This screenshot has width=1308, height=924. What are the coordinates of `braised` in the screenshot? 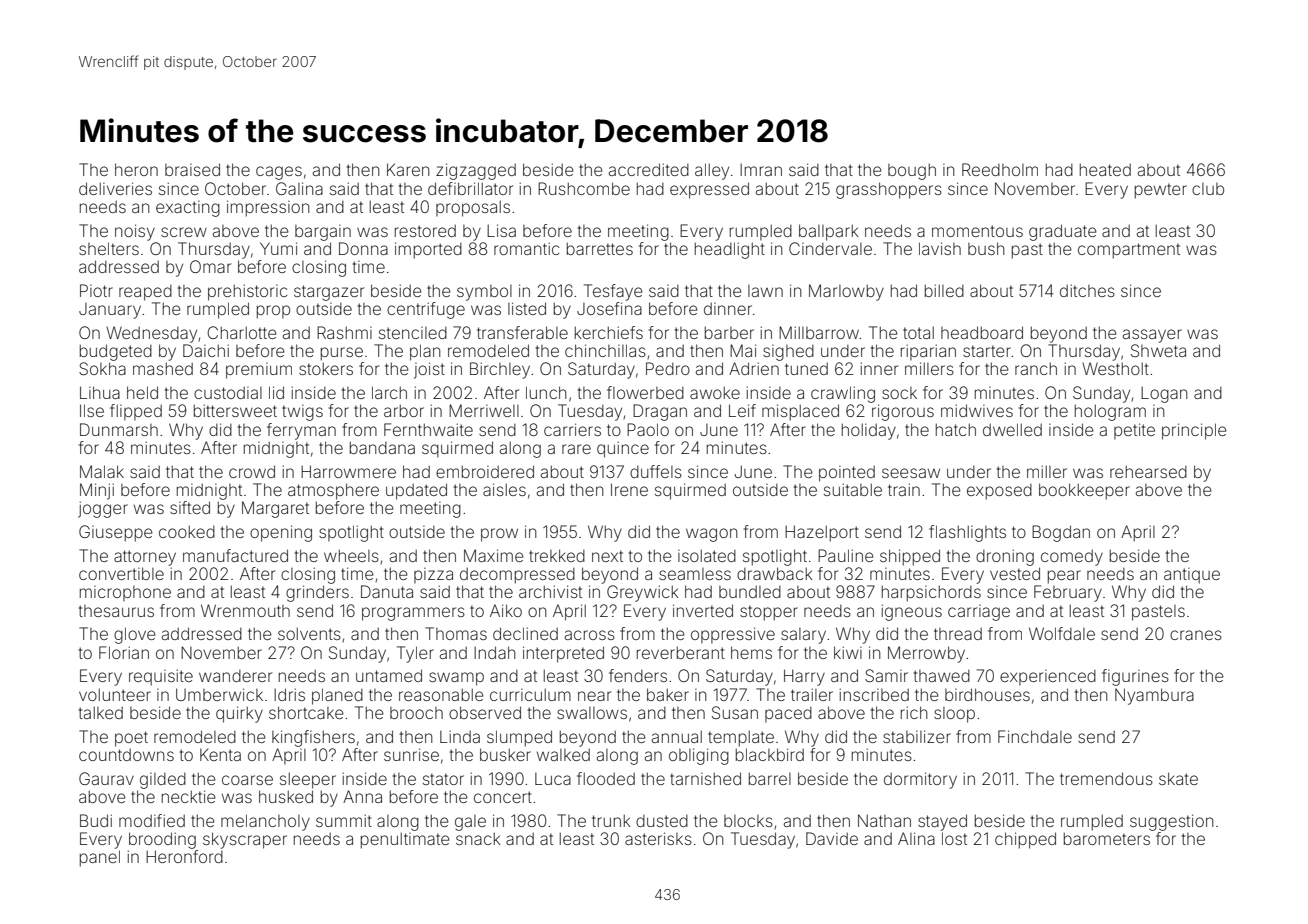 It's located at (192, 169).
